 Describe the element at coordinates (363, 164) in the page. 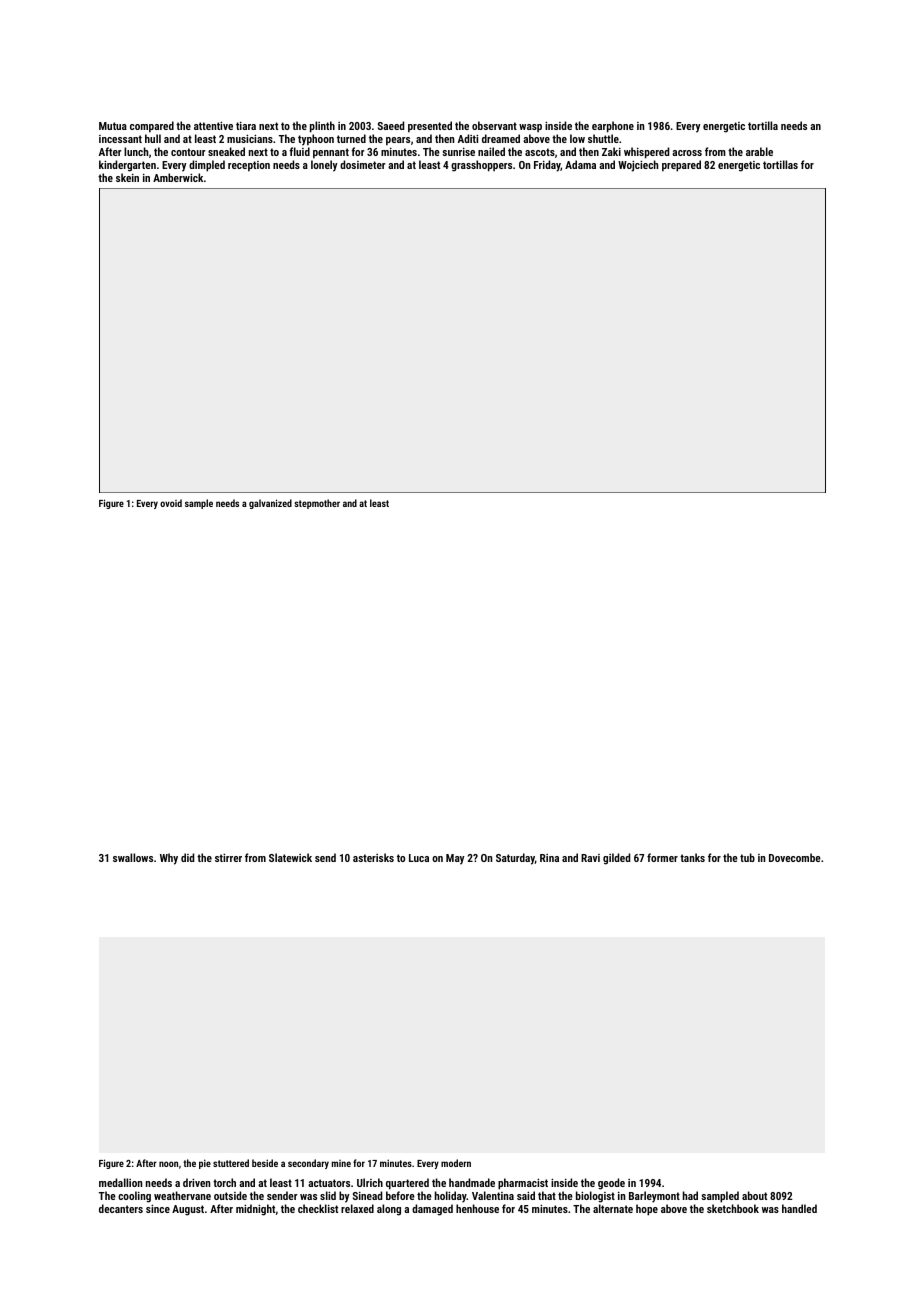

I see `dosimeter` at that location.
